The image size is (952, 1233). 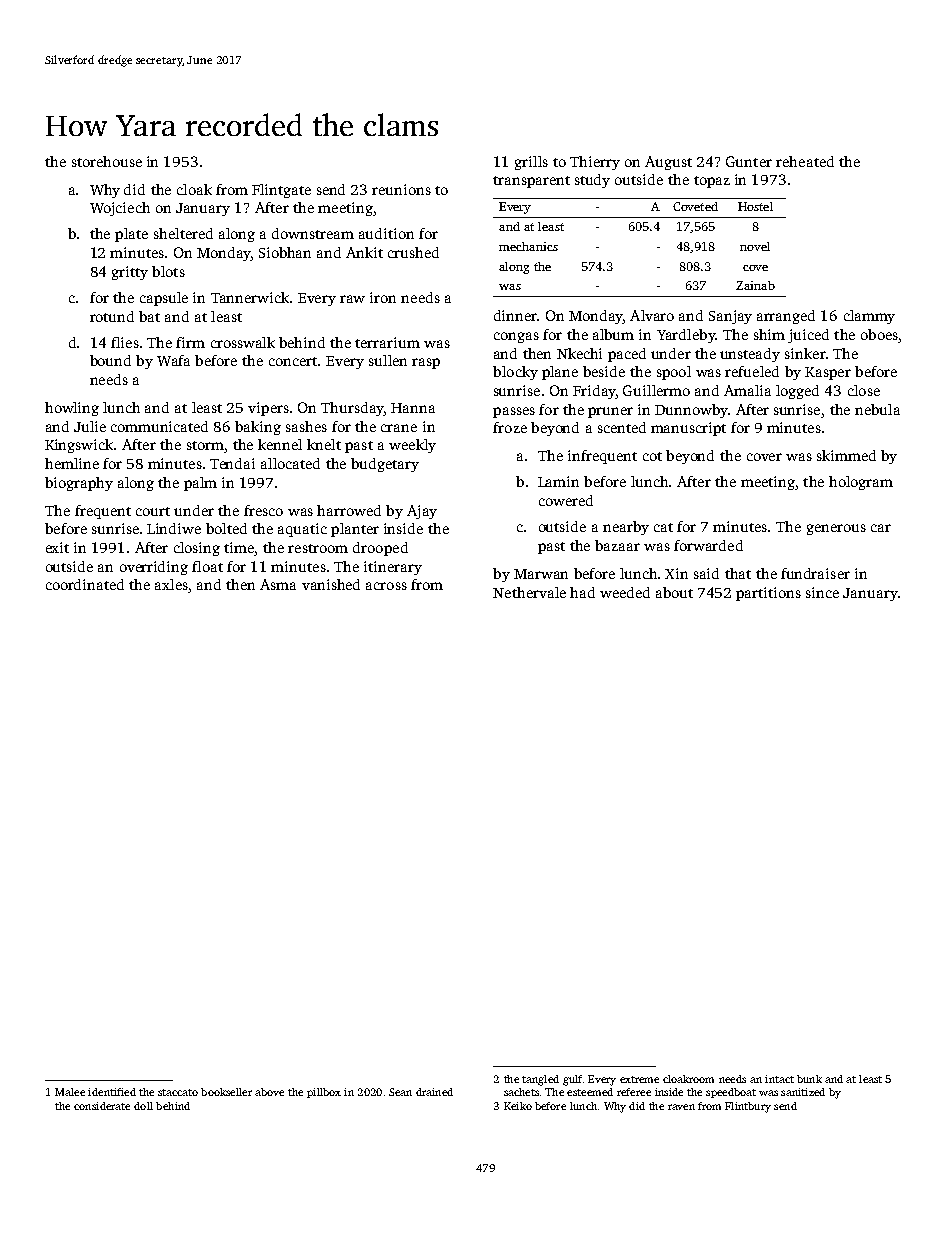 What do you see at coordinates (120, 209) in the screenshot?
I see `Wojciech` at bounding box center [120, 209].
